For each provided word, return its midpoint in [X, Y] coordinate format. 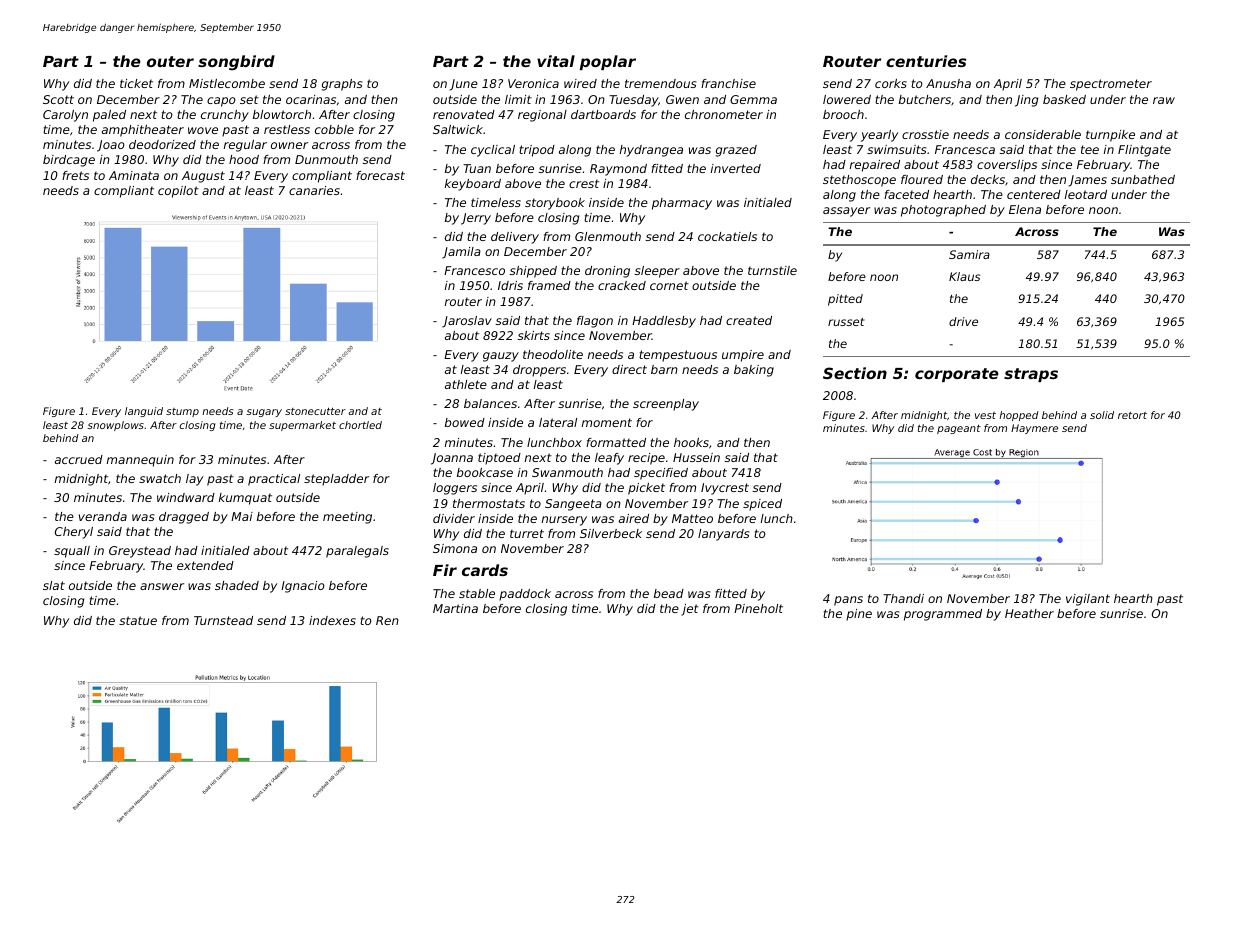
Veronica [533, 83]
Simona [455, 548]
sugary [264, 413]
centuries [926, 61]
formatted [616, 442]
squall [72, 552]
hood [244, 159]
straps [1031, 375]
